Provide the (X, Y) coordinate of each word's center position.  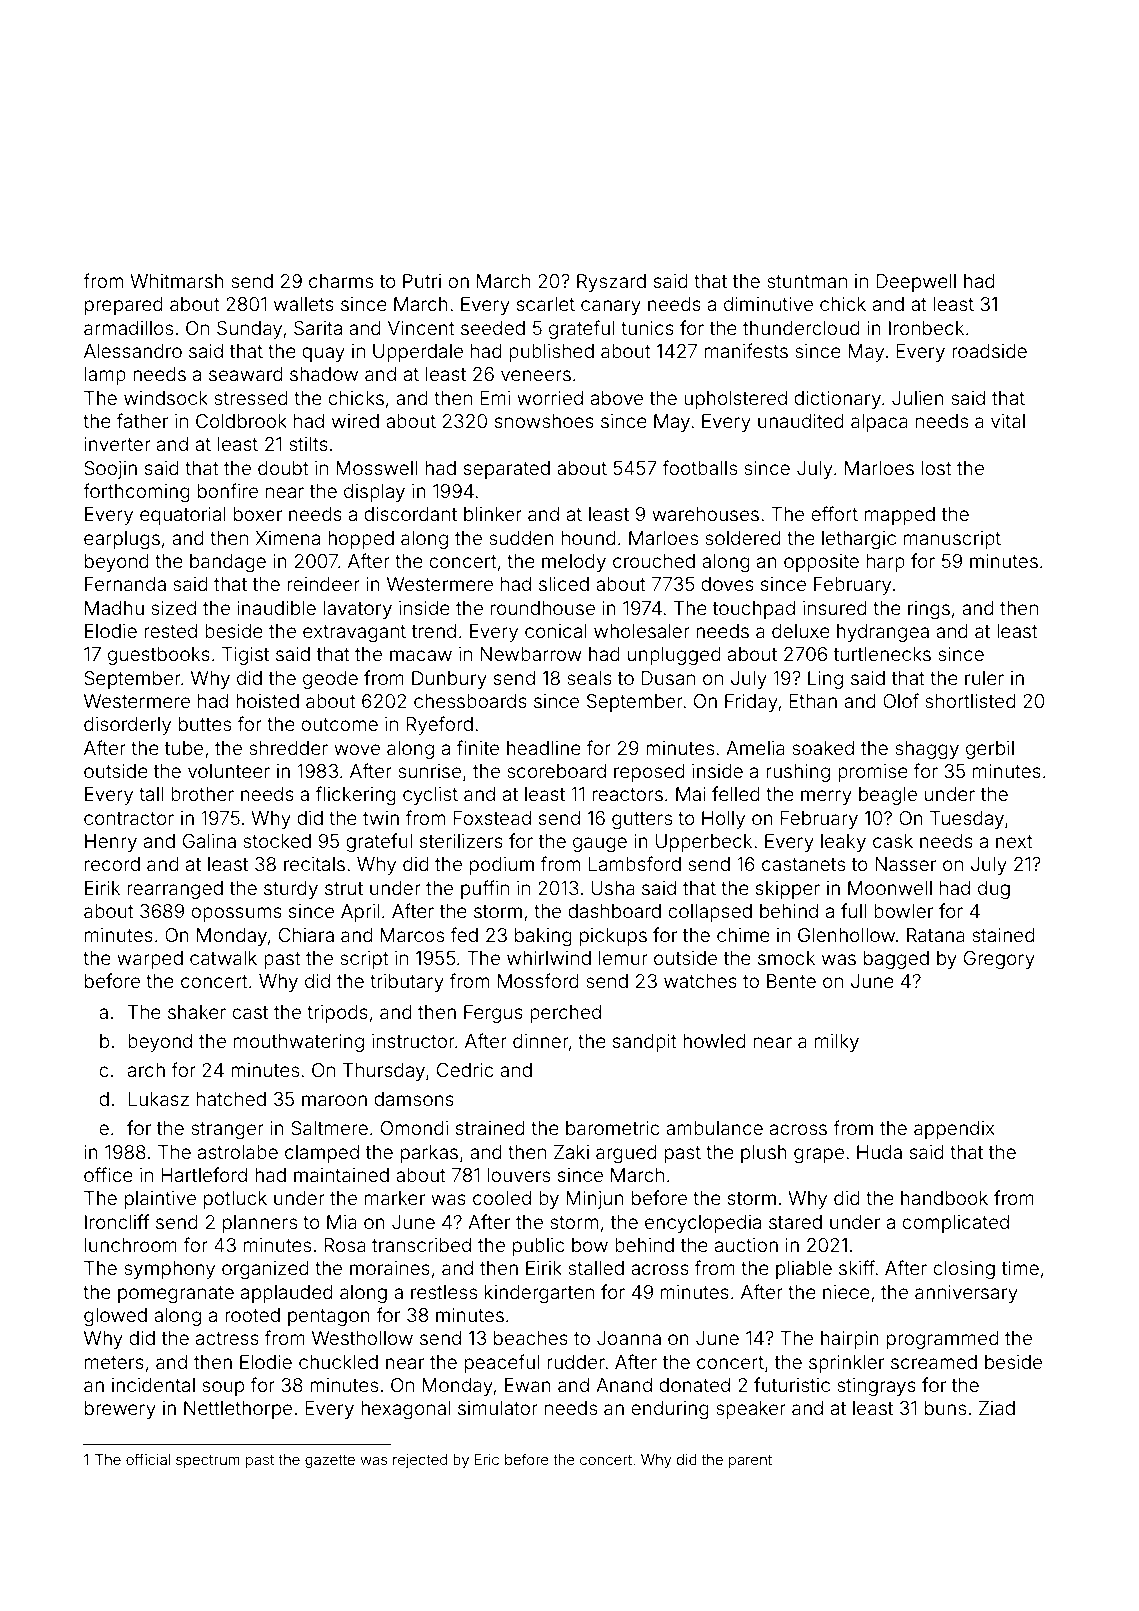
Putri (422, 281)
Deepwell (916, 283)
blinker (493, 514)
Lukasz (158, 1099)
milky (837, 1043)
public (538, 1247)
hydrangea (883, 633)
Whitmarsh (177, 281)
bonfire (228, 490)
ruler (984, 678)
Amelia (755, 748)
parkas (429, 1154)
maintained (341, 1175)
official (148, 1459)
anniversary (966, 1294)
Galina (209, 841)
